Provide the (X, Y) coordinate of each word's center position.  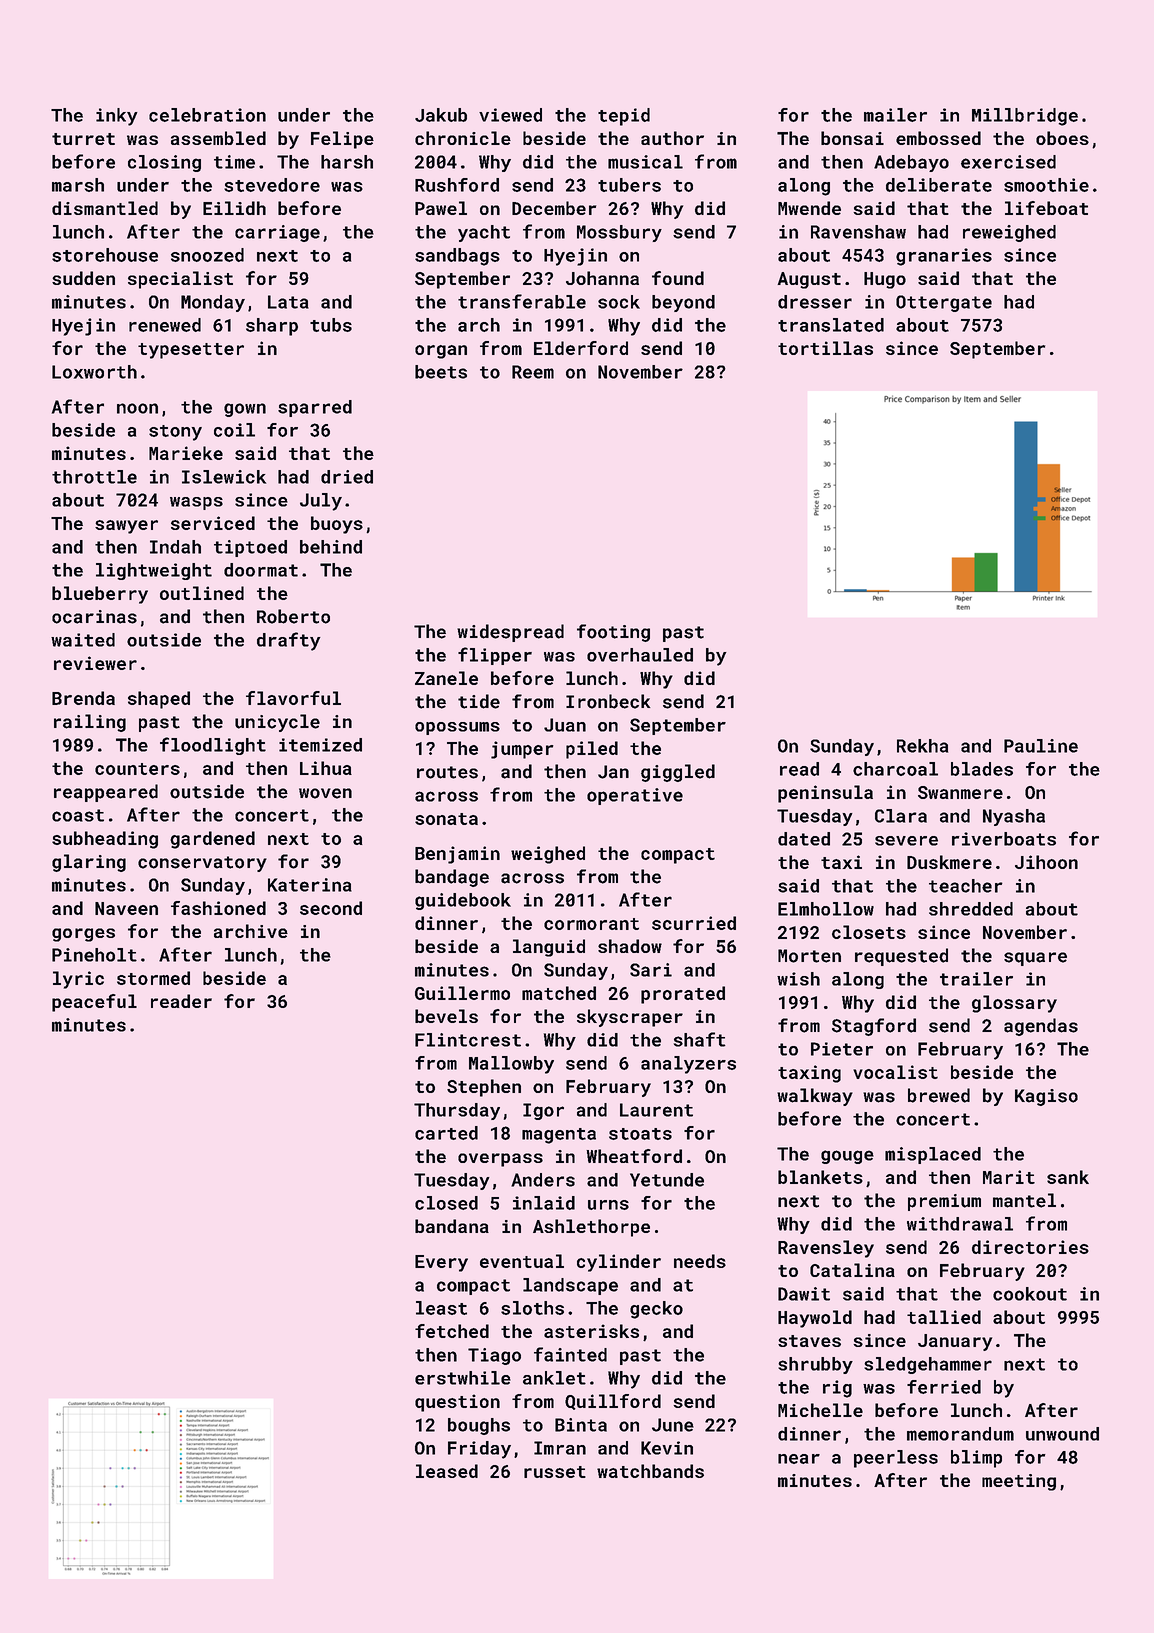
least (441, 1308)
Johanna (602, 278)
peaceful (94, 1003)
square (1035, 959)
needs (700, 1261)
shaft (699, 1039)
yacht (484, 233)
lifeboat (1046, 208)
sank (1068, 1177)
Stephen (484, 1088)
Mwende (809, 208)
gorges (83, 935)
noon (137, 408)
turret (83, 139)
